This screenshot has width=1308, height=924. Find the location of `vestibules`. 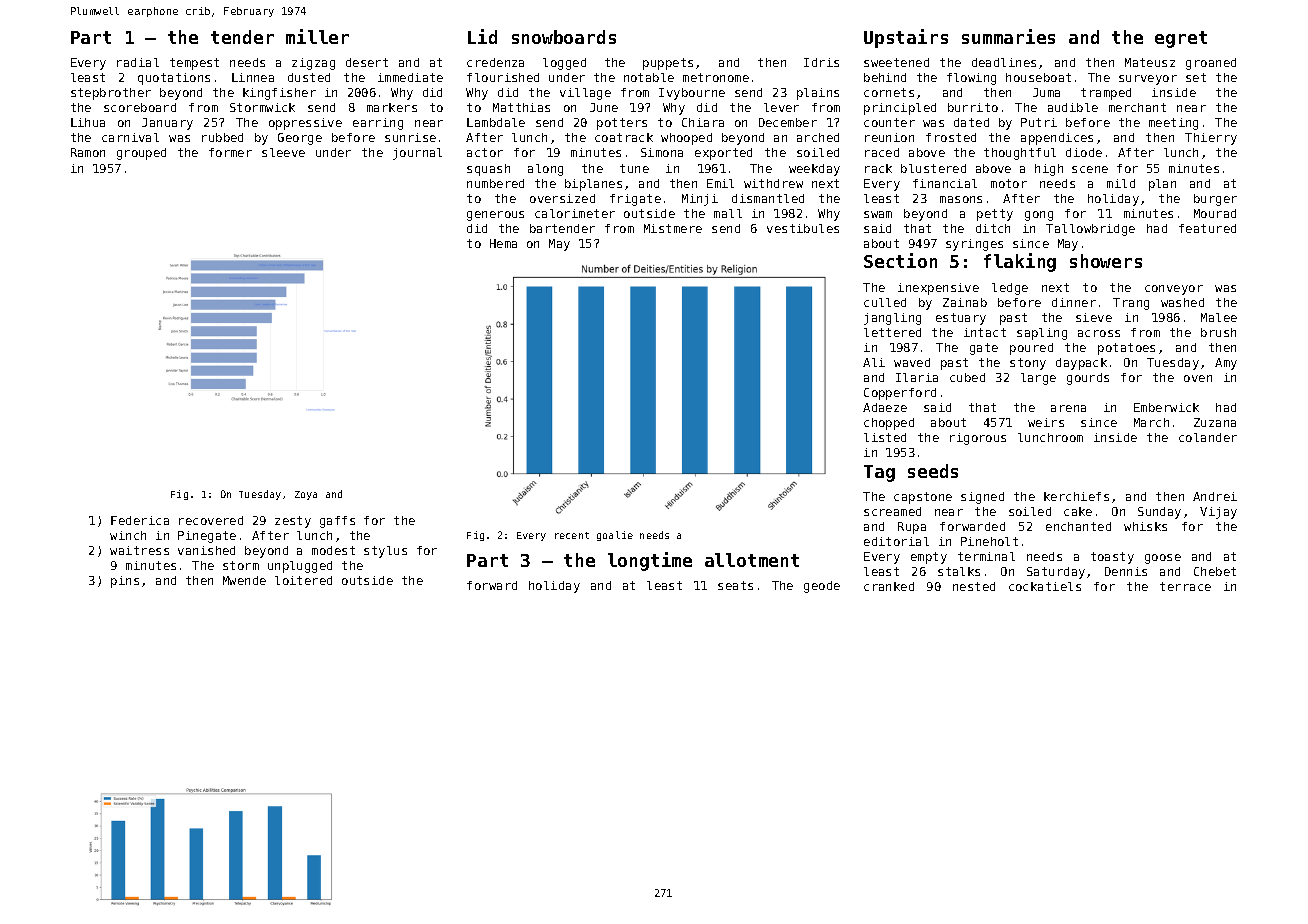

vestibules is located at coordinates (803, 228).
